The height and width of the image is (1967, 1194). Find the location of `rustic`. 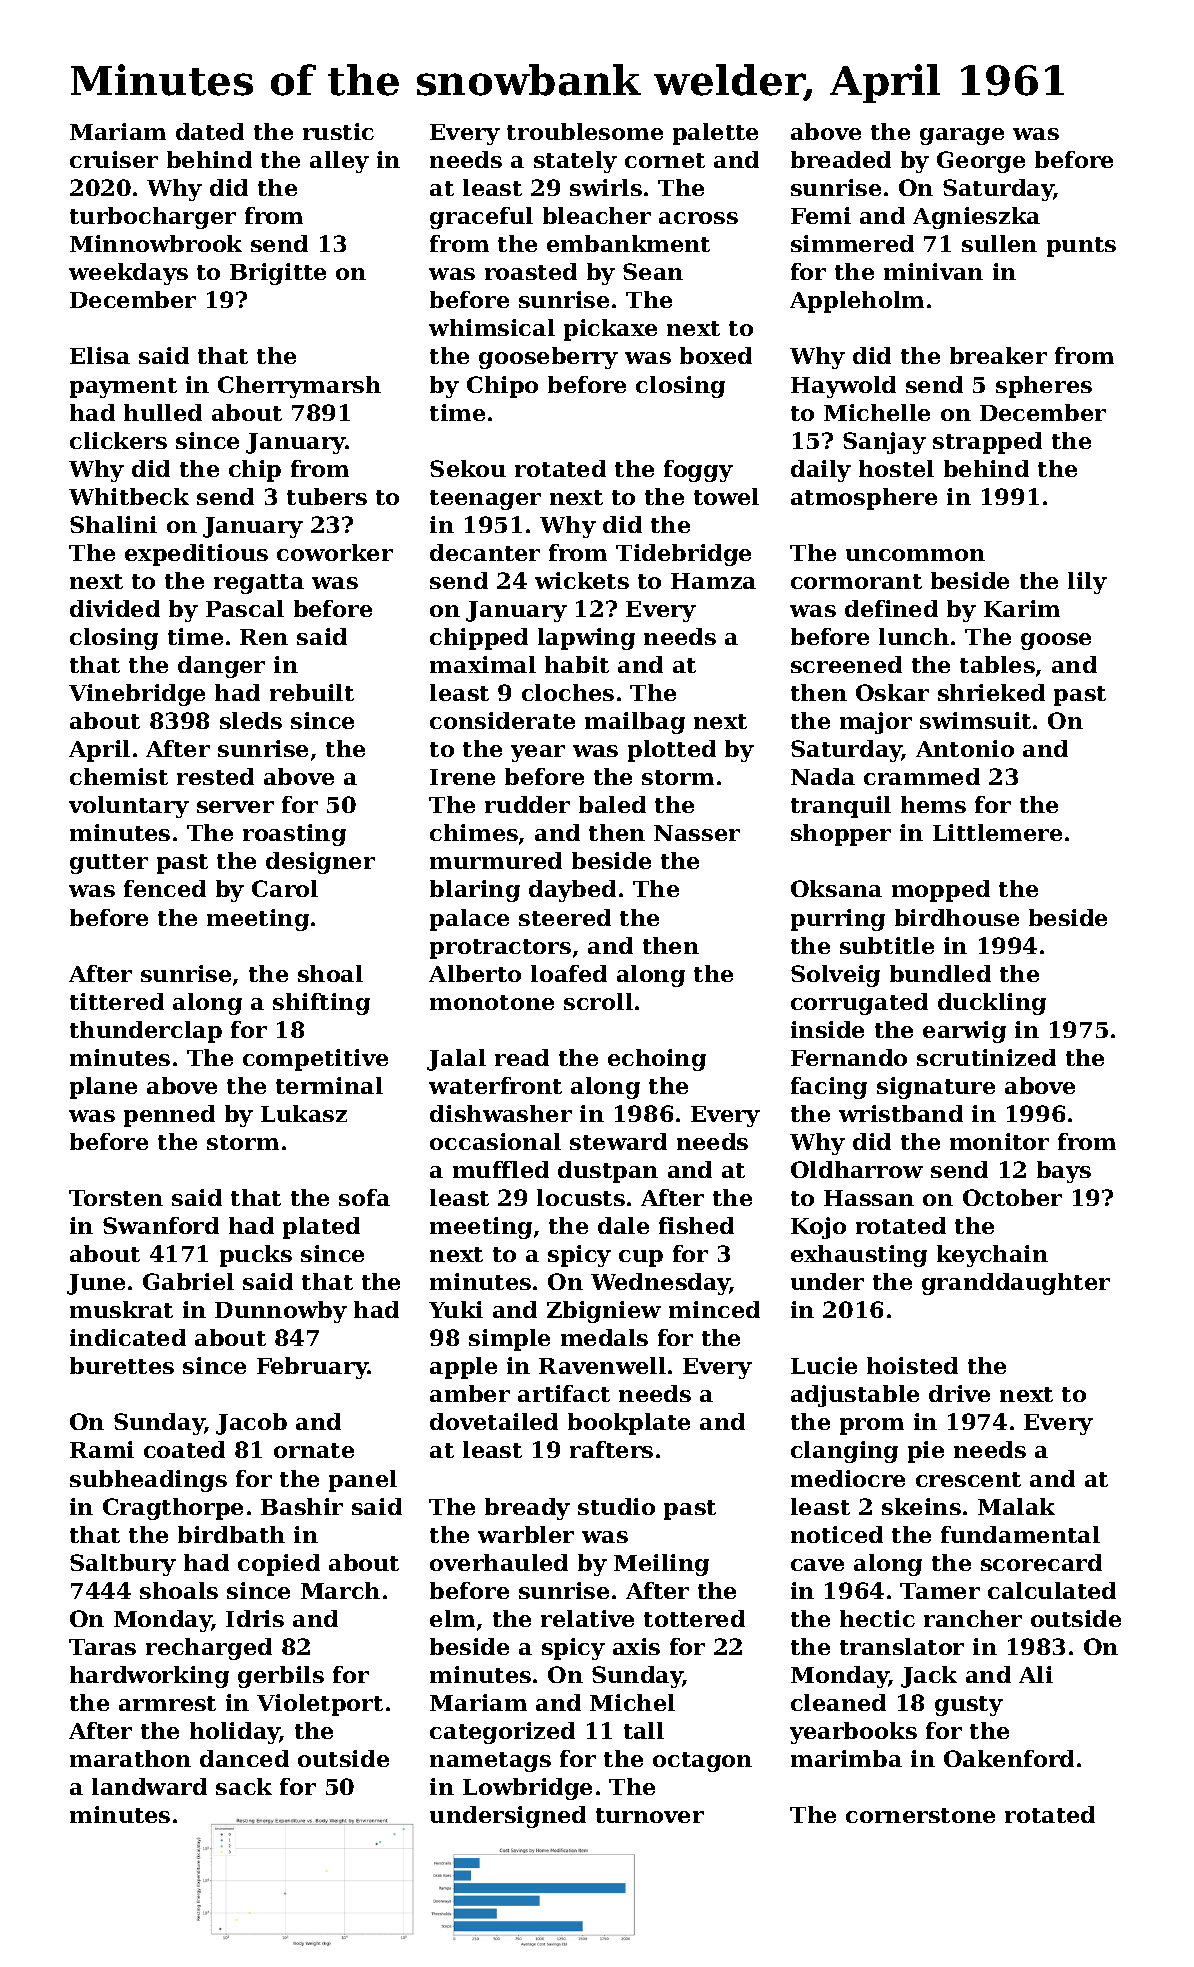

rustic is located at coordinates (338, 131).
